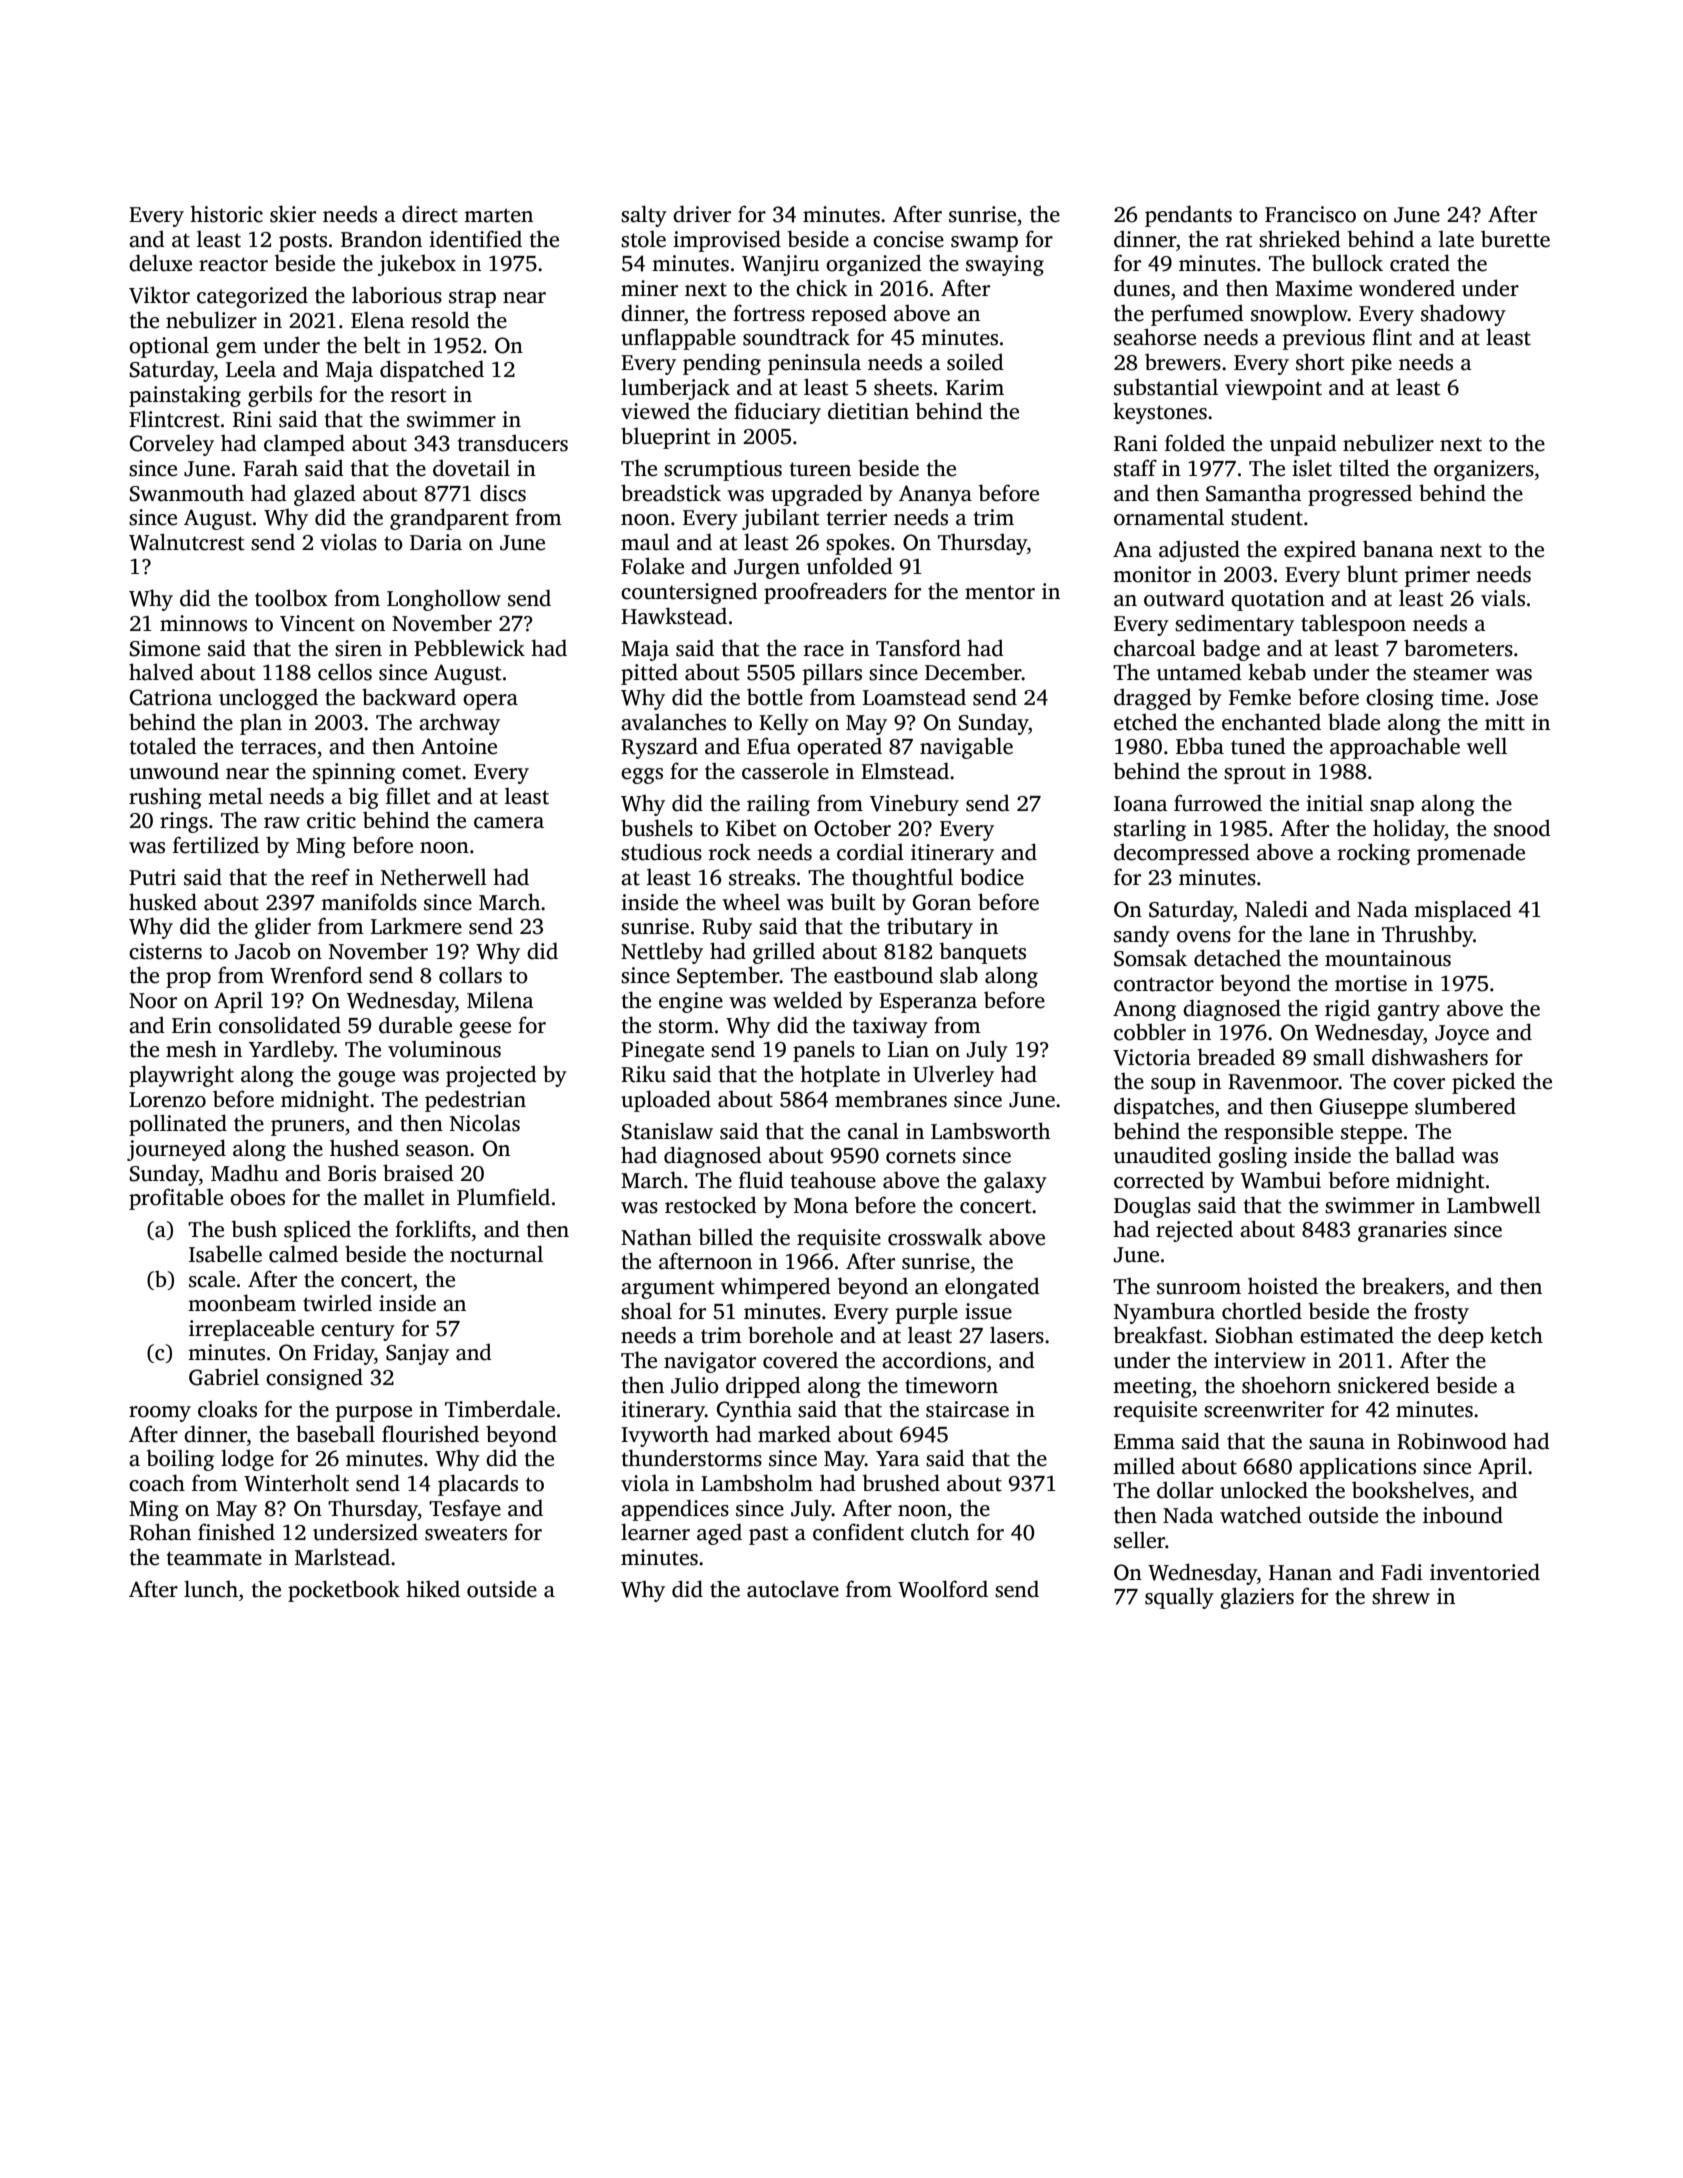 This document has height=2178, width=1683. Describe the element at coordinates (161, 672) in the document. I see `halved` at that location.
